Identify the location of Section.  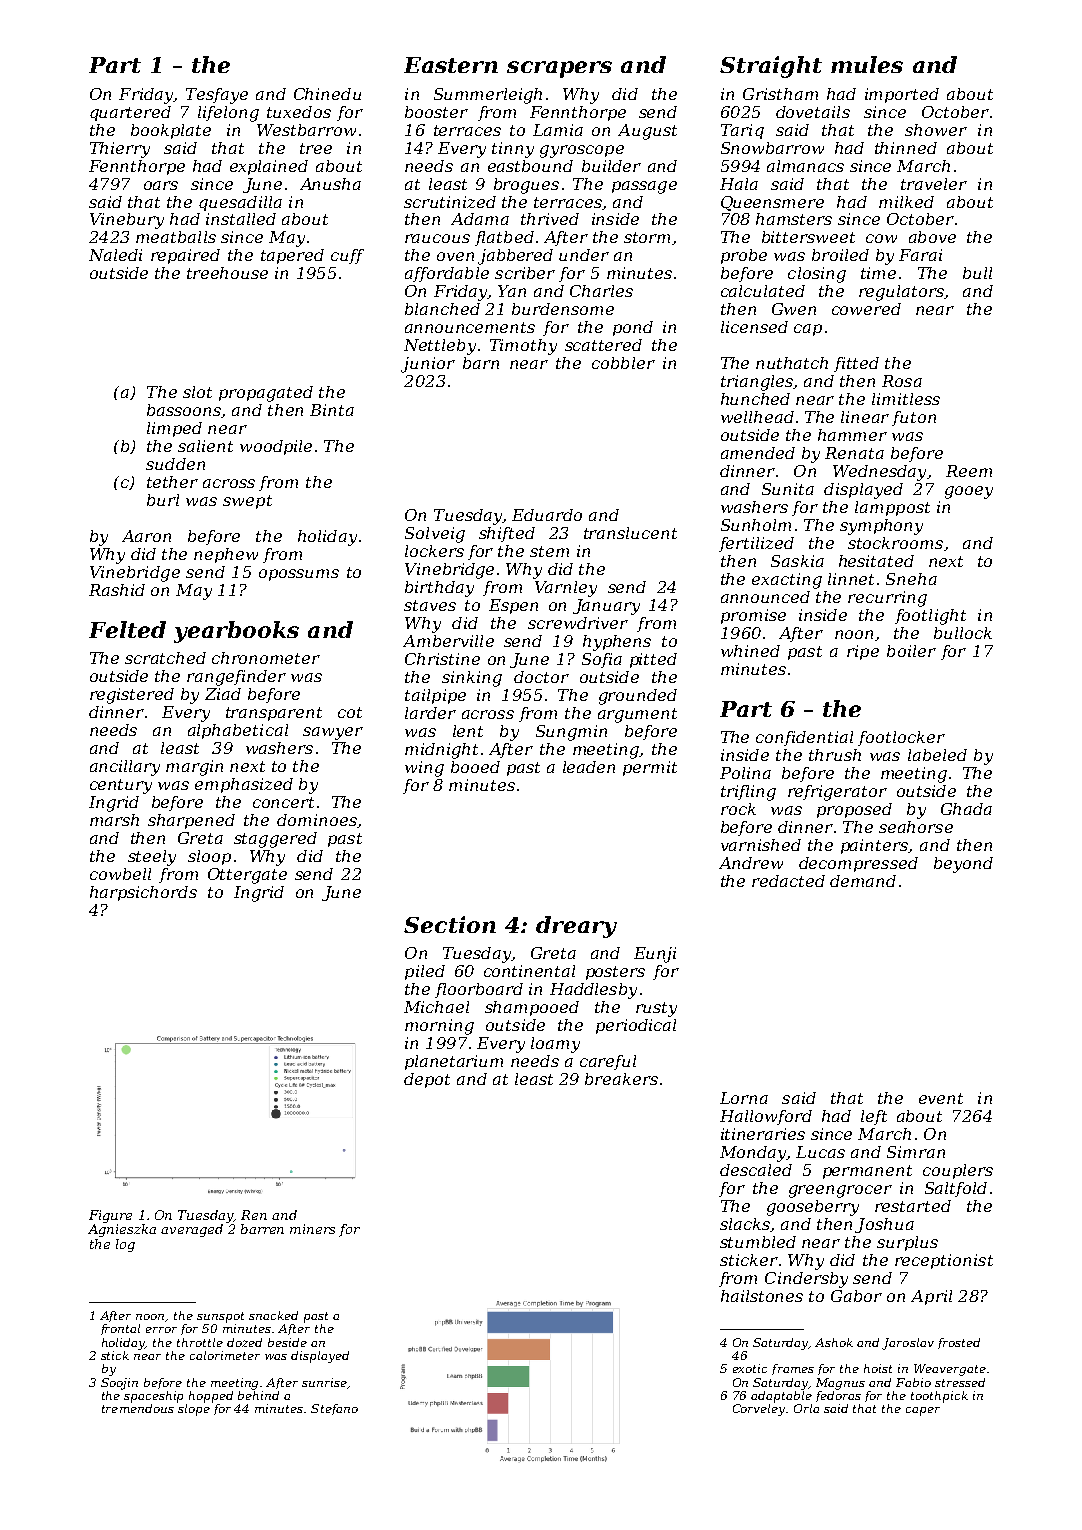
(450, 924).
